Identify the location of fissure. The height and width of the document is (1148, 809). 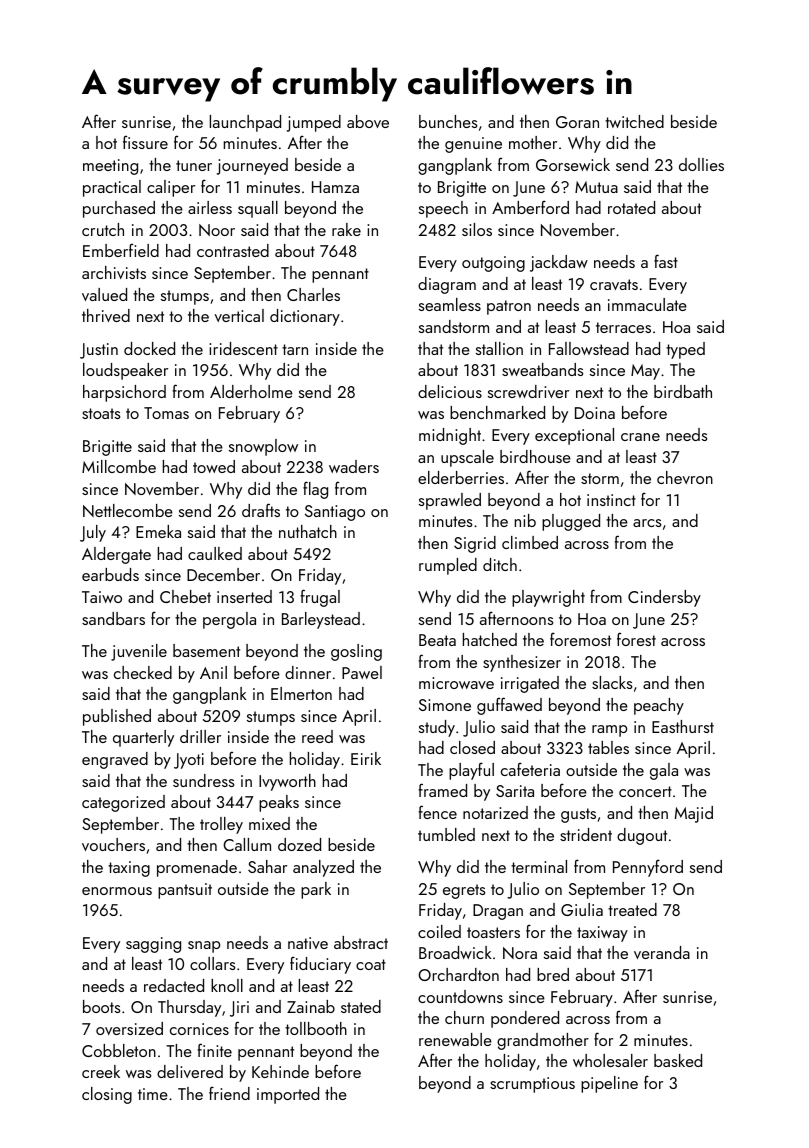
(145, 142).
